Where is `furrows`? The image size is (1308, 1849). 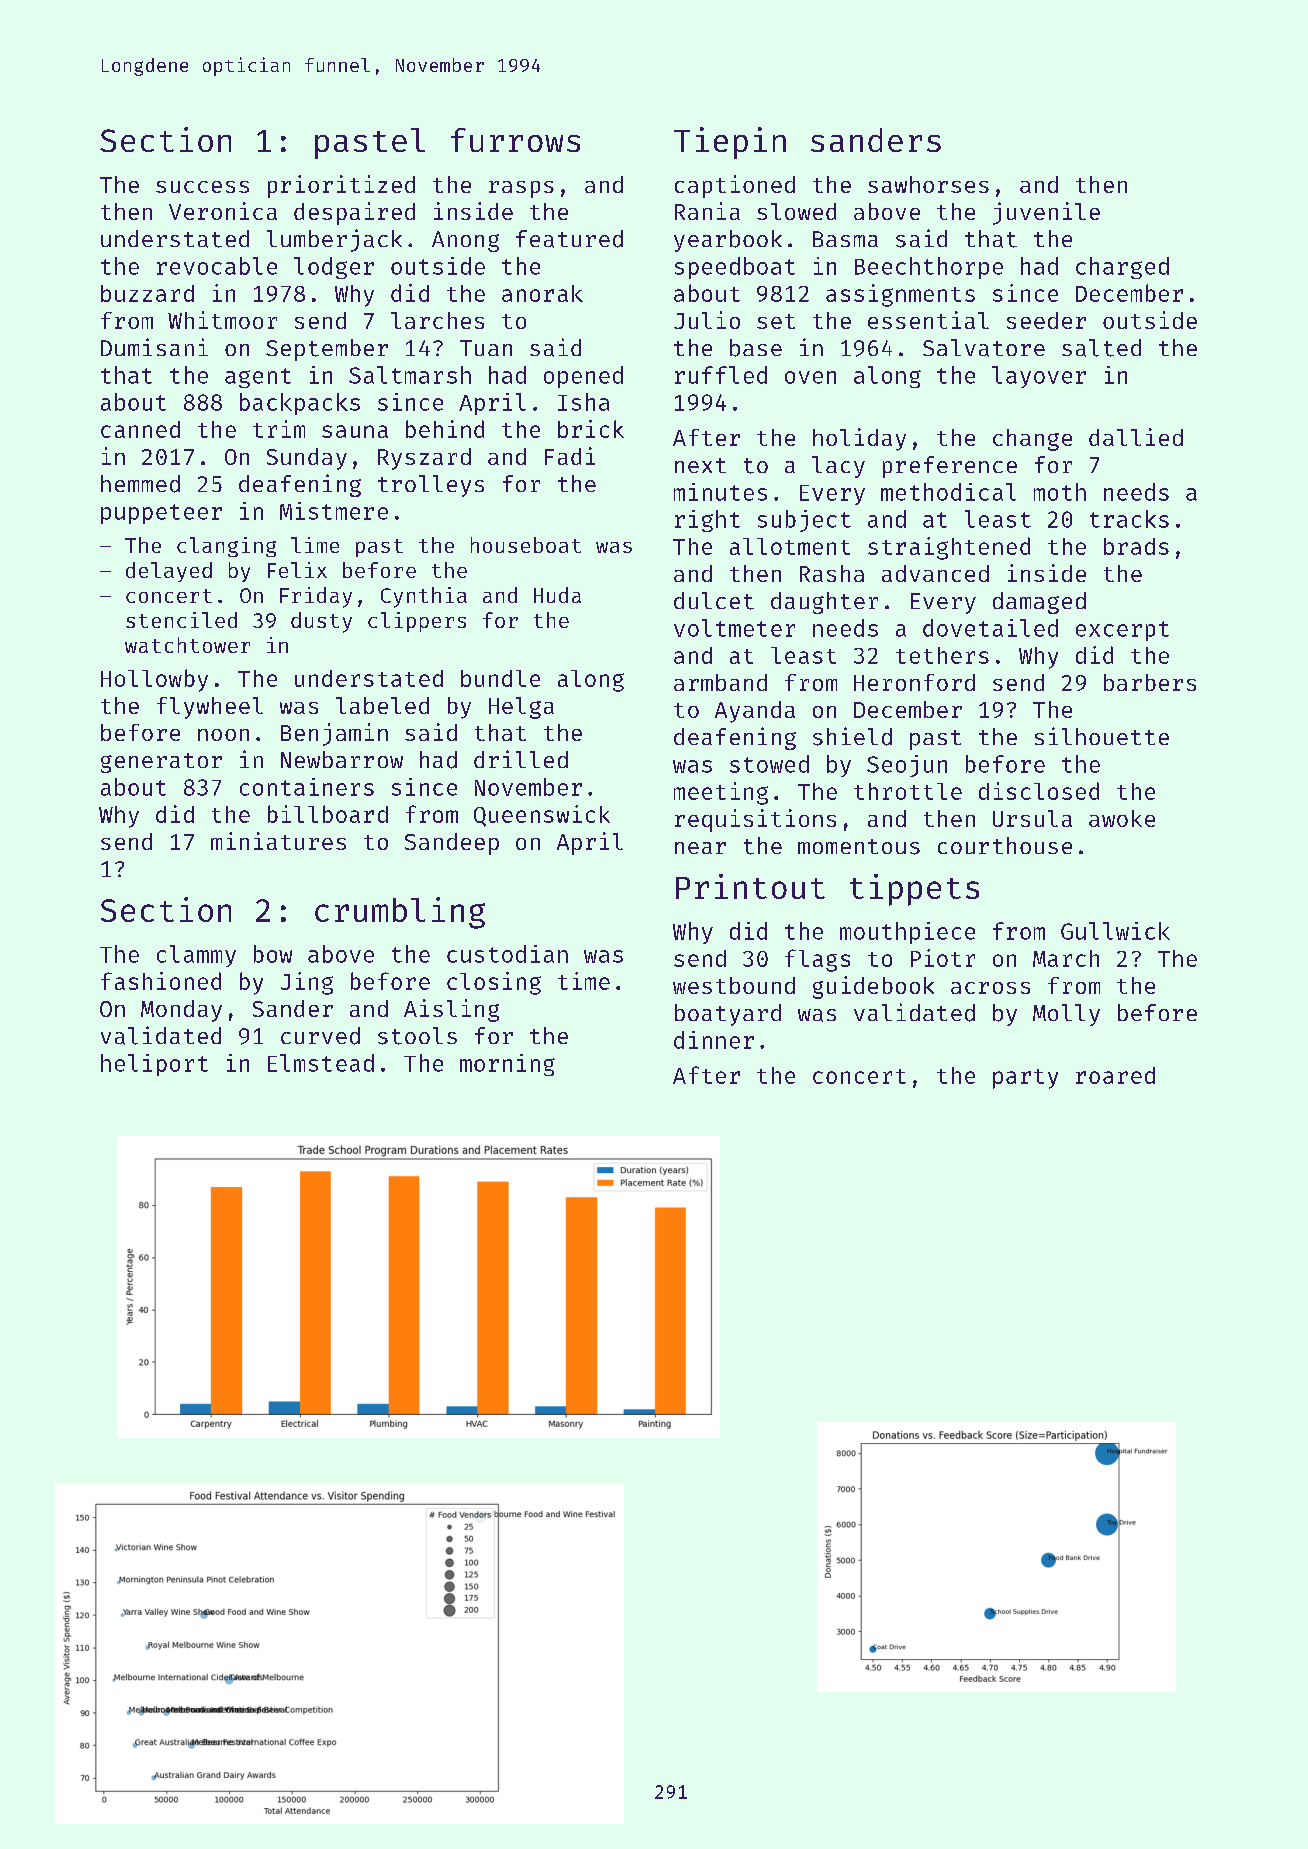 furrows is located at coordinates (515, 140).
